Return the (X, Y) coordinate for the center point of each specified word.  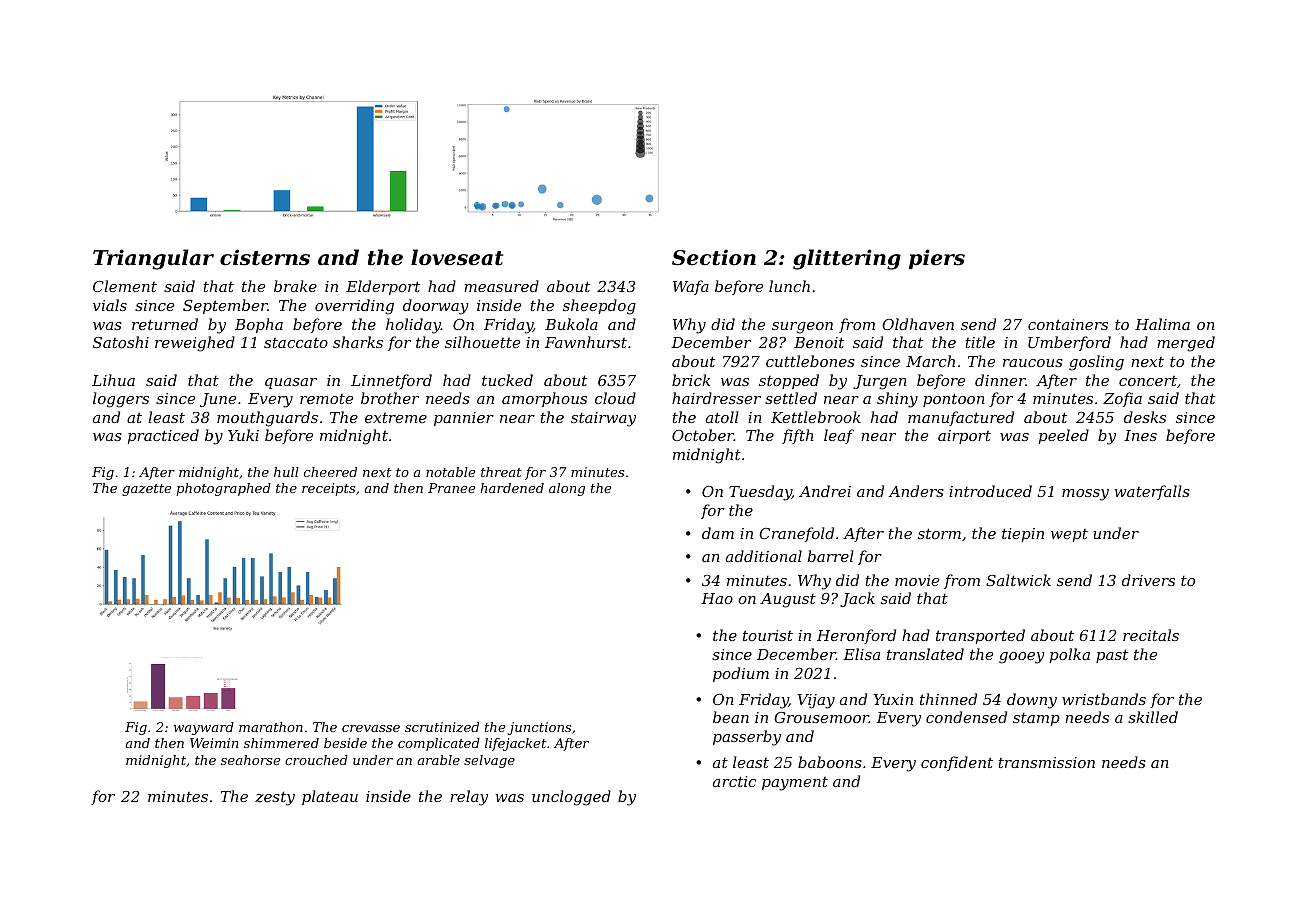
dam (718, 533)
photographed (223, 489)
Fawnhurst (586, 342)
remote (326, 399)
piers (937, 259)
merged (1186, 344)
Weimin (214, 743)
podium (741, 674)
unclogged (571, 798)
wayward (204, 728)
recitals (1151, 635)
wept (1069, 535)
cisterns (265, 257)
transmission (1046, 762)
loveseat (457, 257)
